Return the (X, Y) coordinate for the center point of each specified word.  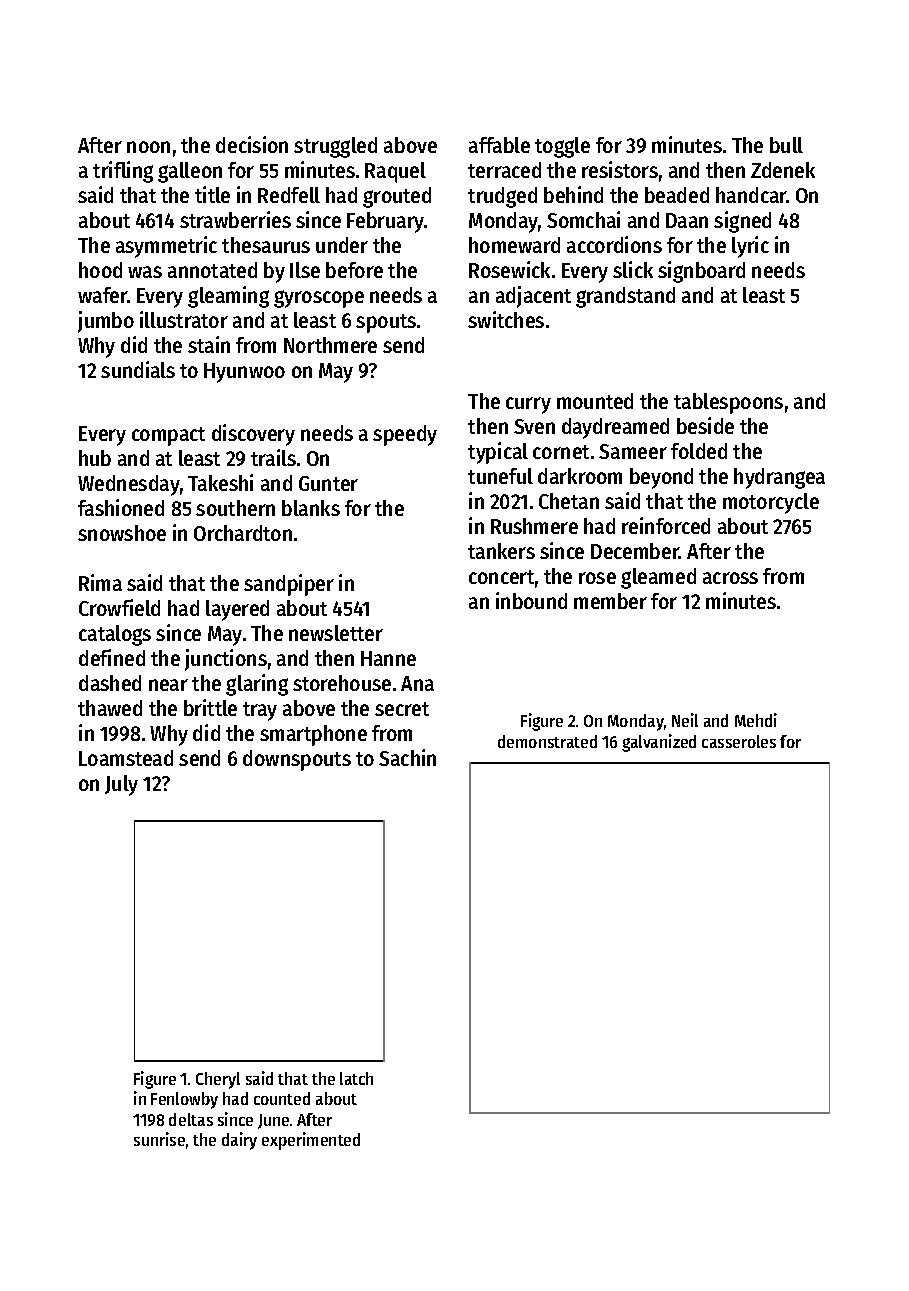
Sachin (407, 757)
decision (252, 144)
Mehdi (756, 720)
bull (786, 145)
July (121, 785)
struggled (335, 147)
